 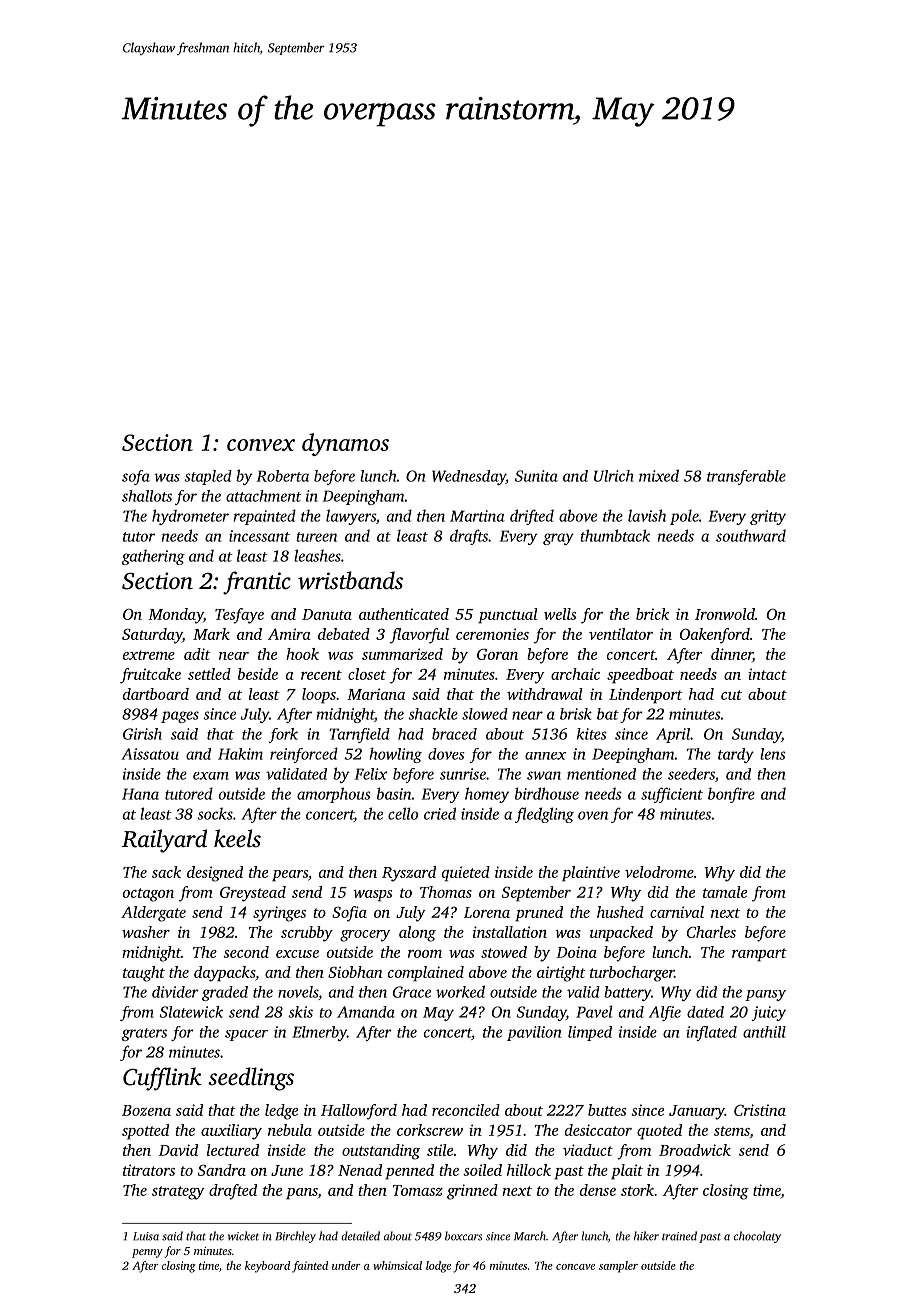 I want to click on auxiliary, so click(x=231, y=1132).
